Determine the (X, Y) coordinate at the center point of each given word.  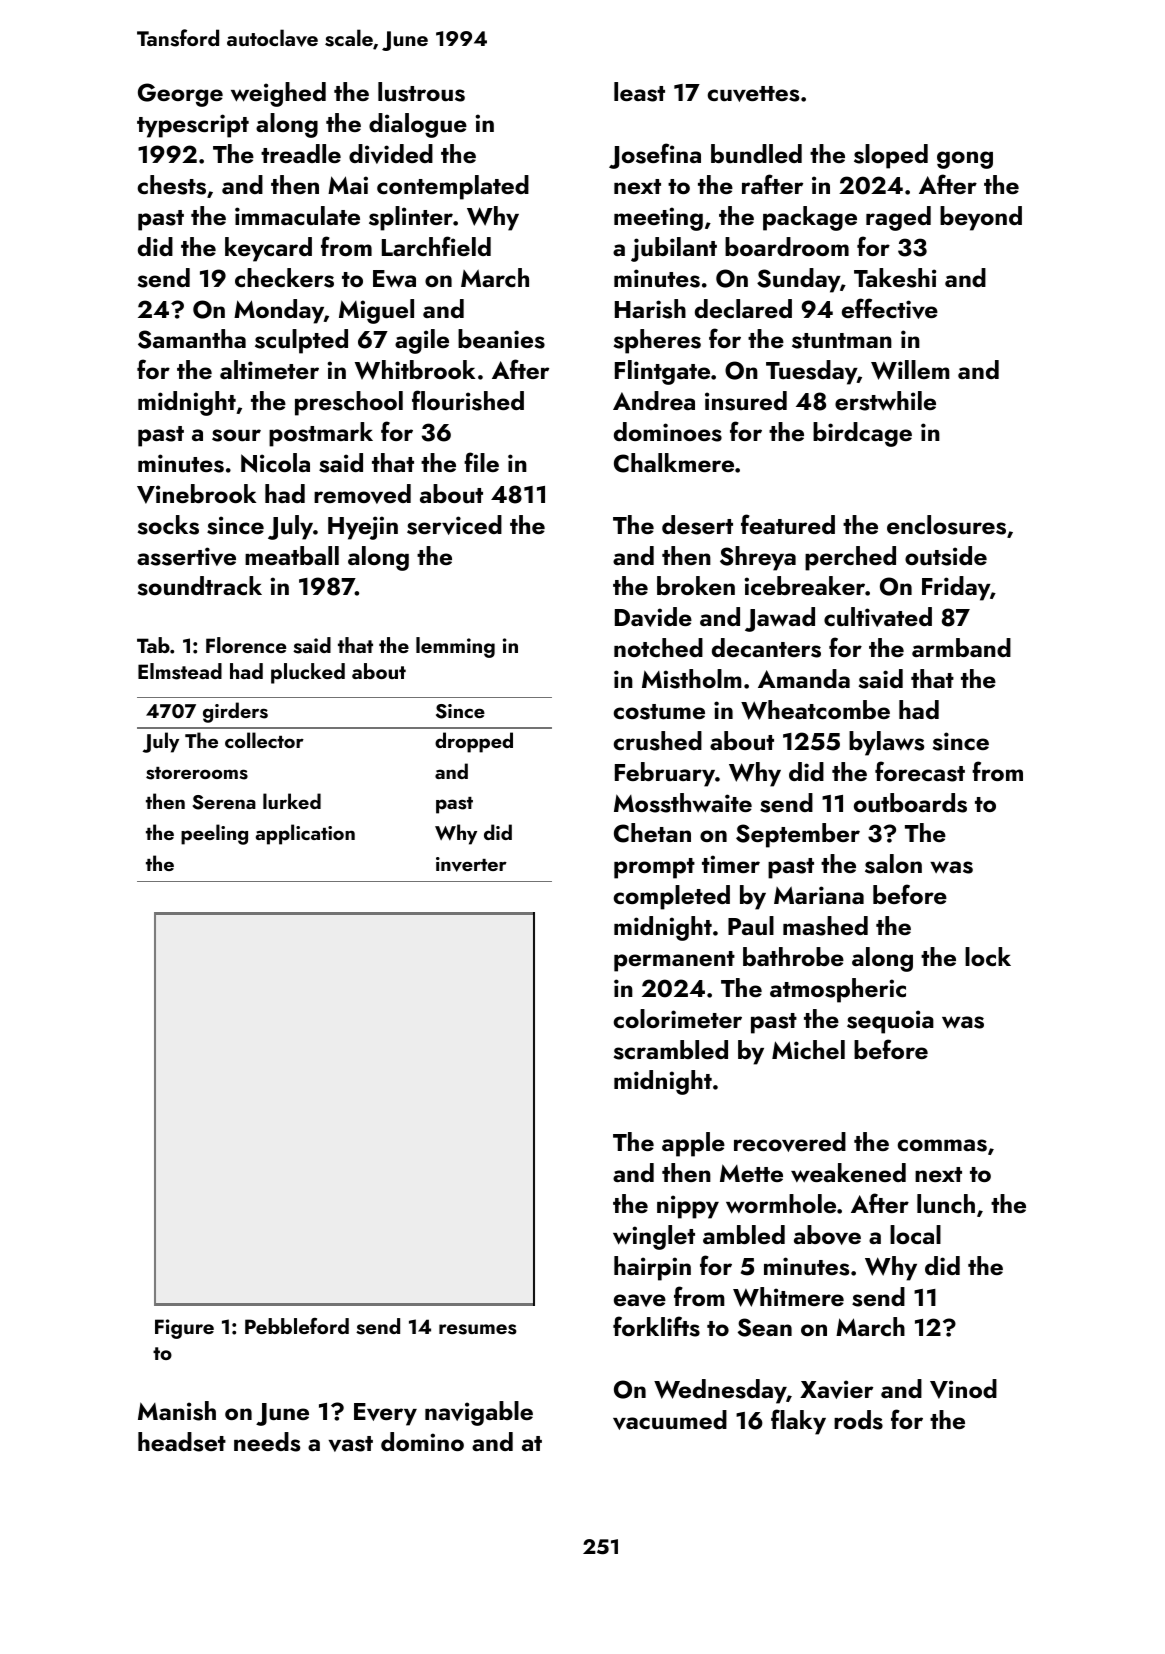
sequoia (890, 1022)
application (305, 834)
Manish (177, 1411)
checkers (284, 278)
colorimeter (677, 1018)
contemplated (453, 187)
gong (965, 160)
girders (235, 712)
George (180, 95)
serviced (454, 525)
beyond (981, 218)
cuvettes (753, 94)
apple (693, 1144)
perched (850, 558)
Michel (808, 1049)
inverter (471, 864)
